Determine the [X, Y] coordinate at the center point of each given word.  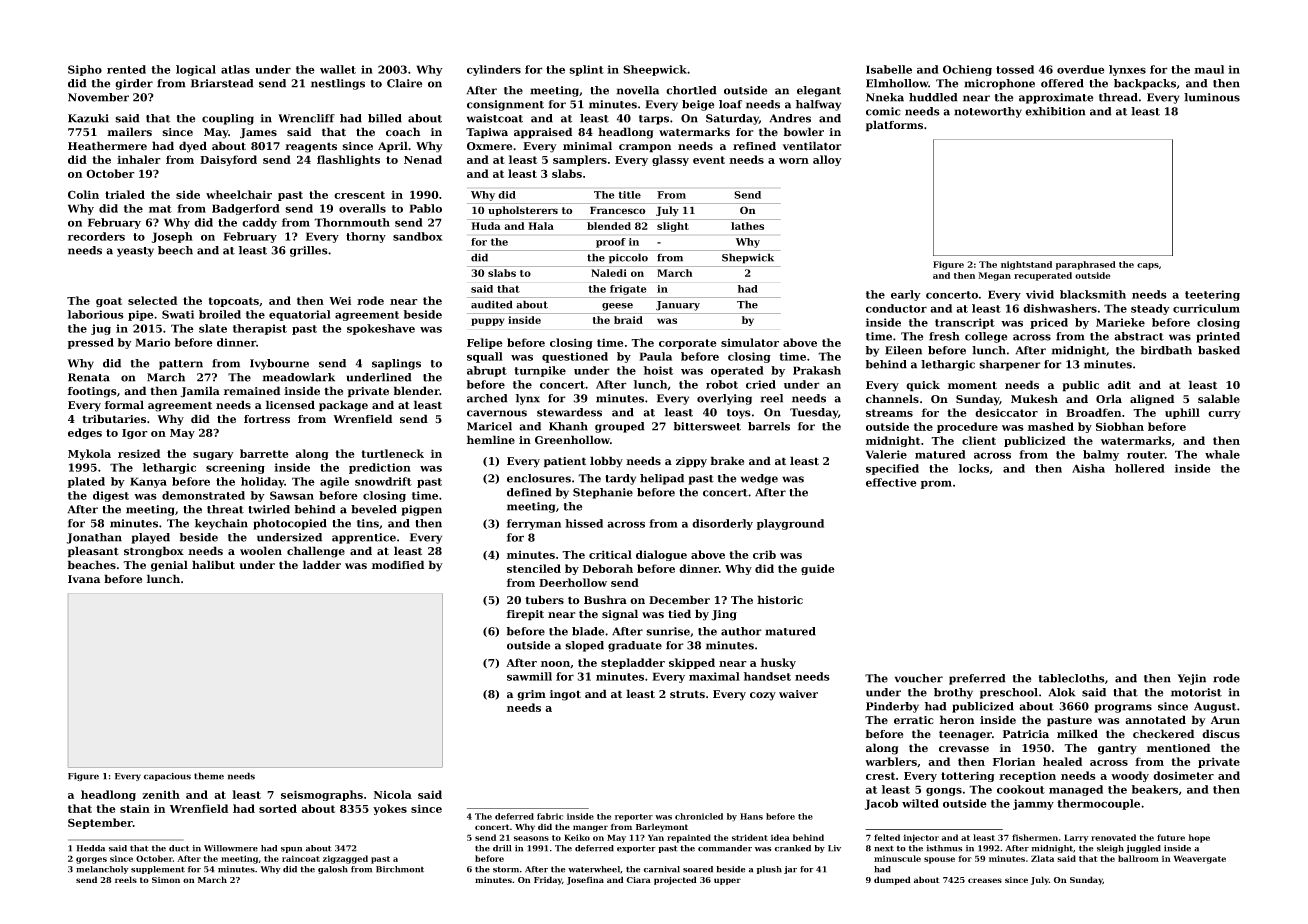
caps [1148, 266]
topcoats [233, 302]
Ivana [84, 579]
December [679, 600]
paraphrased [1086, 265]
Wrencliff [306, 118]
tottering [968, 776]
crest [880, 776]
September [100, 823]
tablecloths [1072, 678]
